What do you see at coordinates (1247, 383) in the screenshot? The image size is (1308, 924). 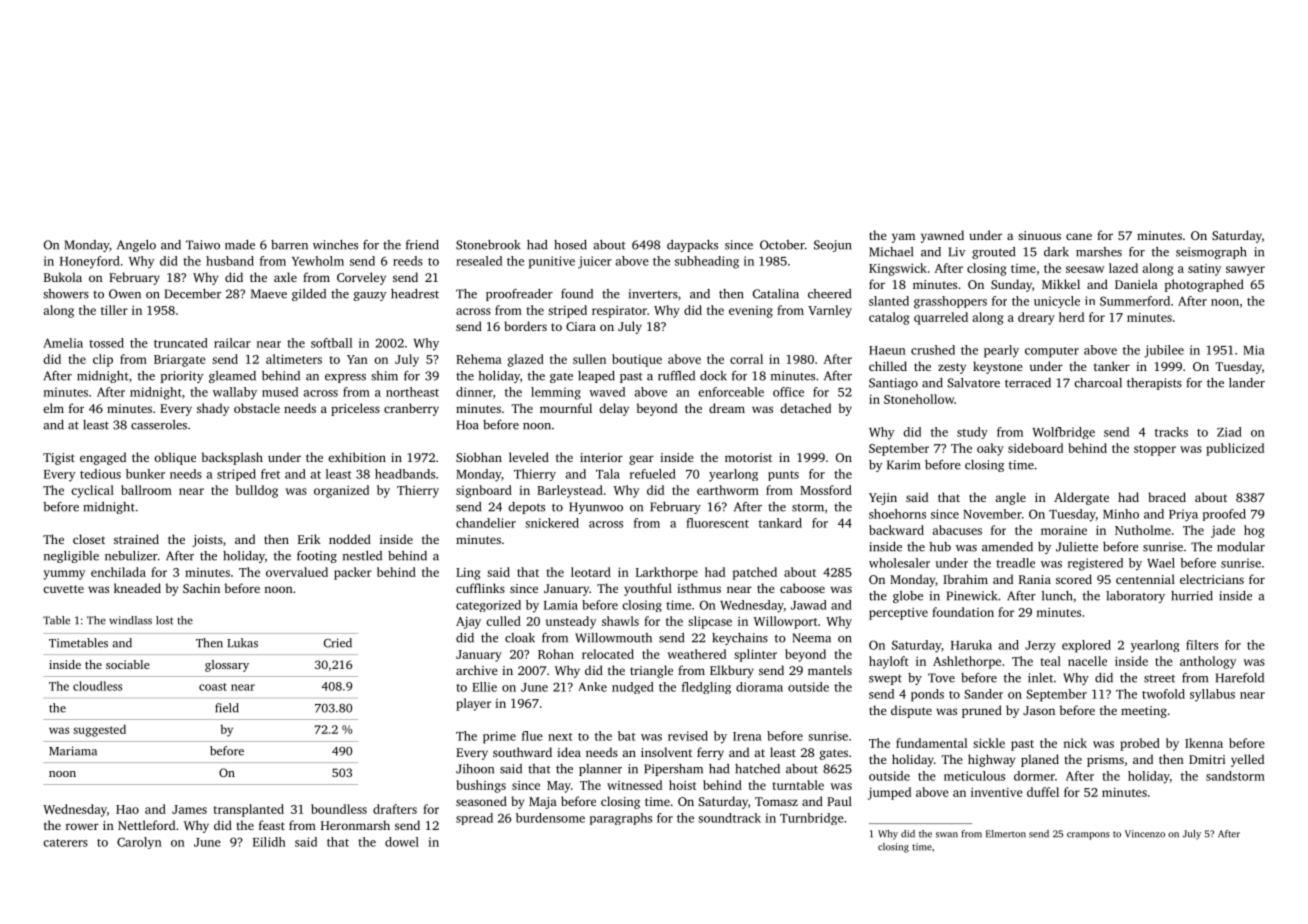 I see `lander` at bounding box center [1247, 383].
